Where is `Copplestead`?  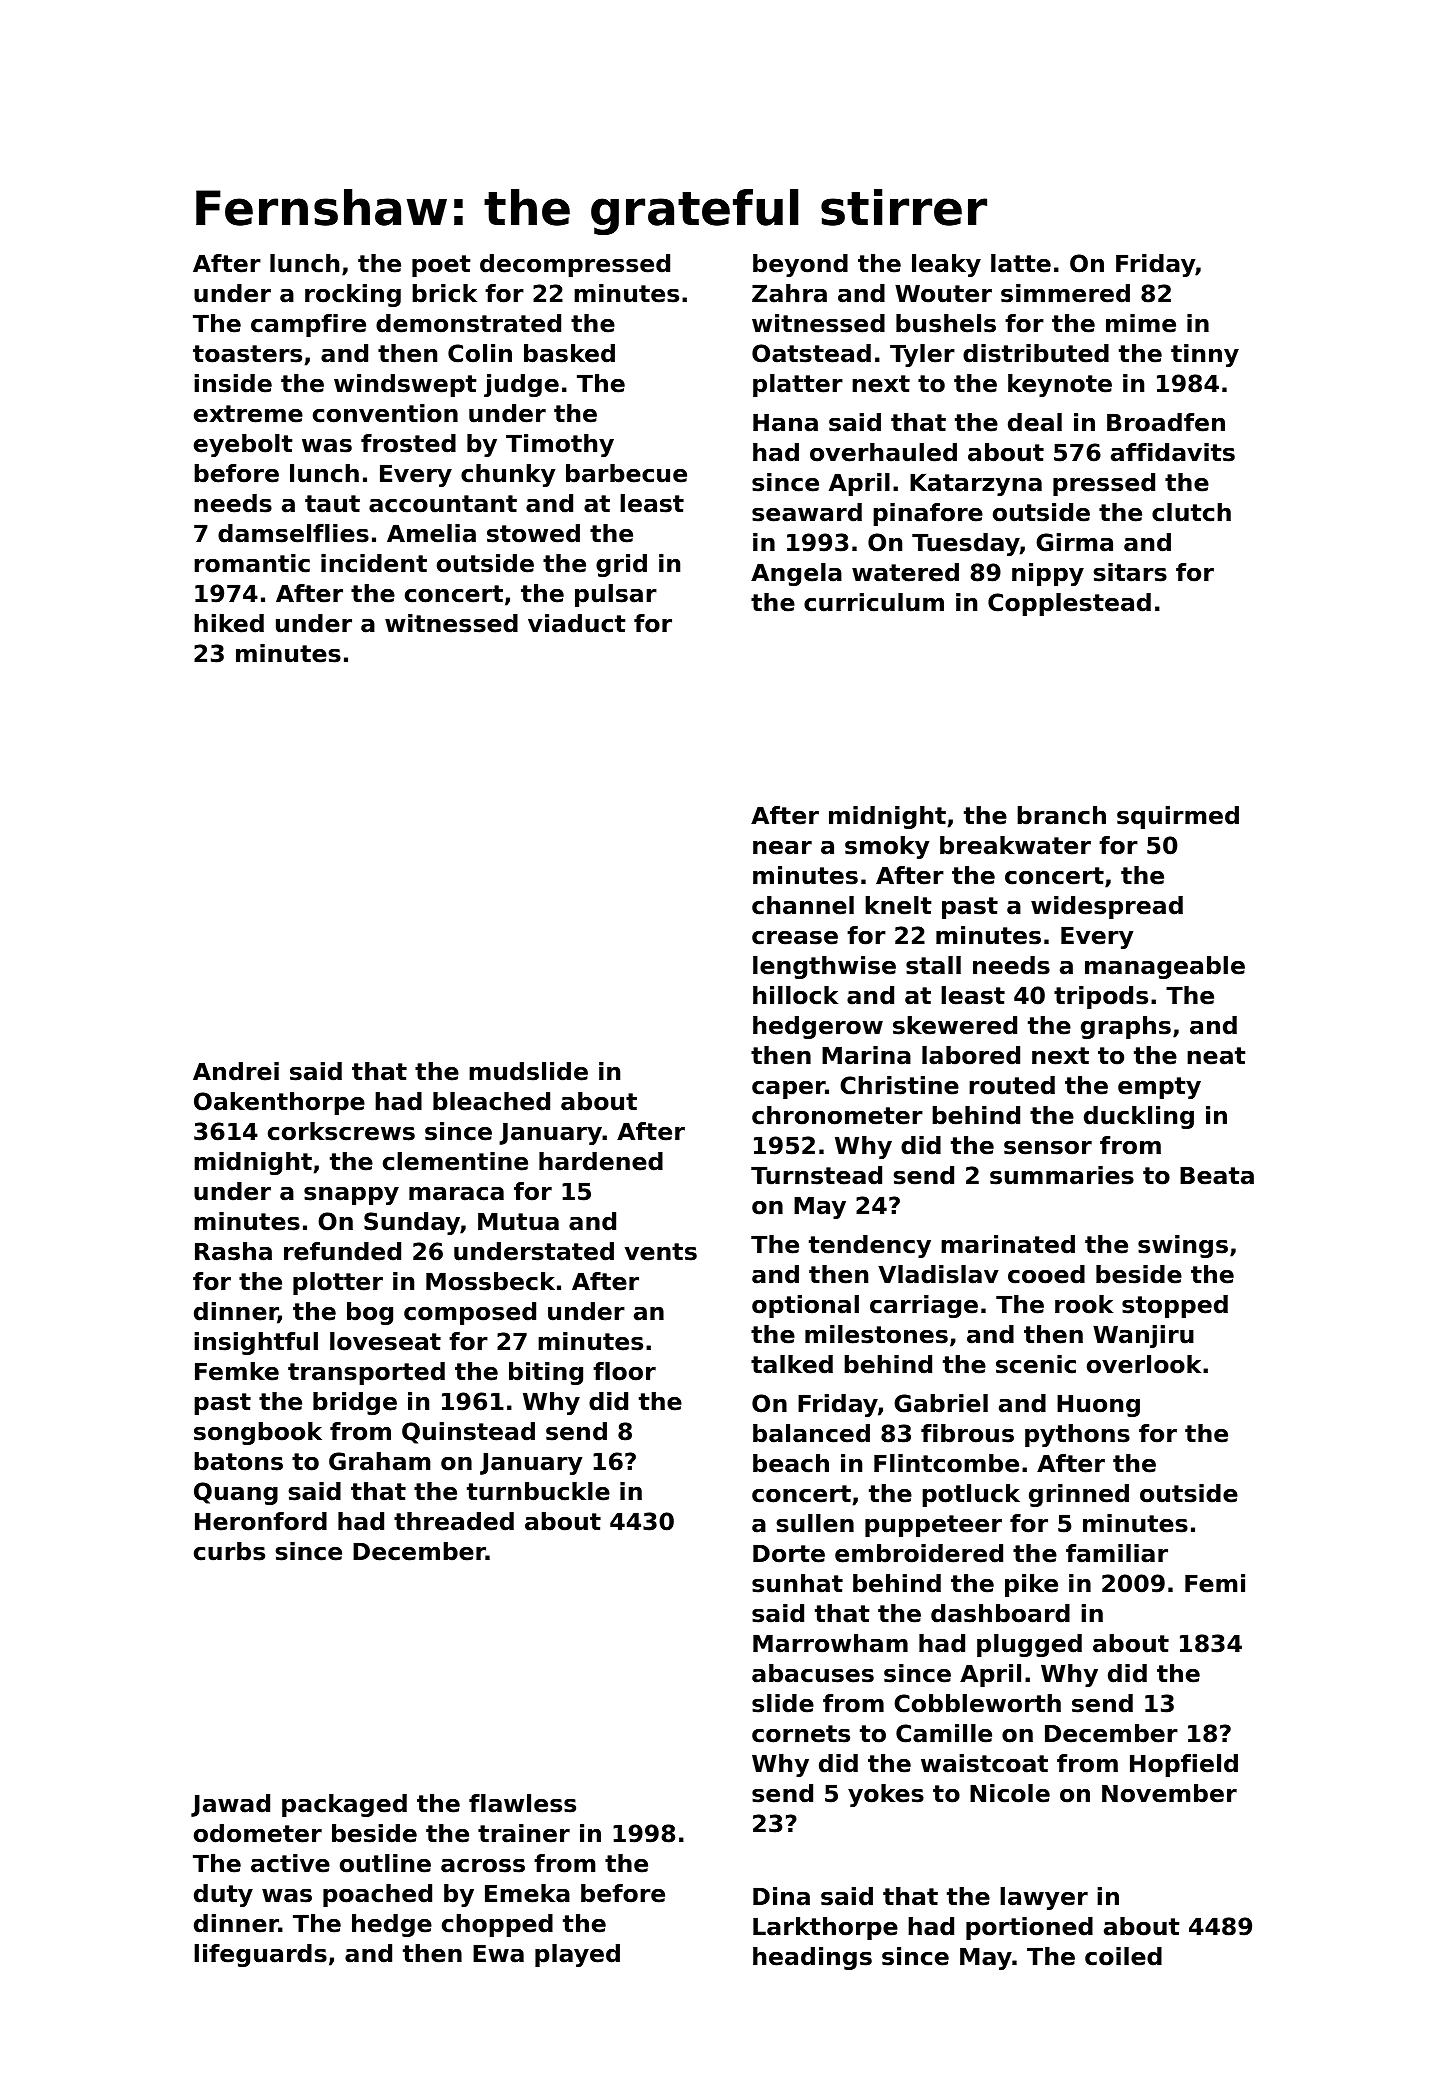 Copplestead is located at coordinates (1069, 604).
